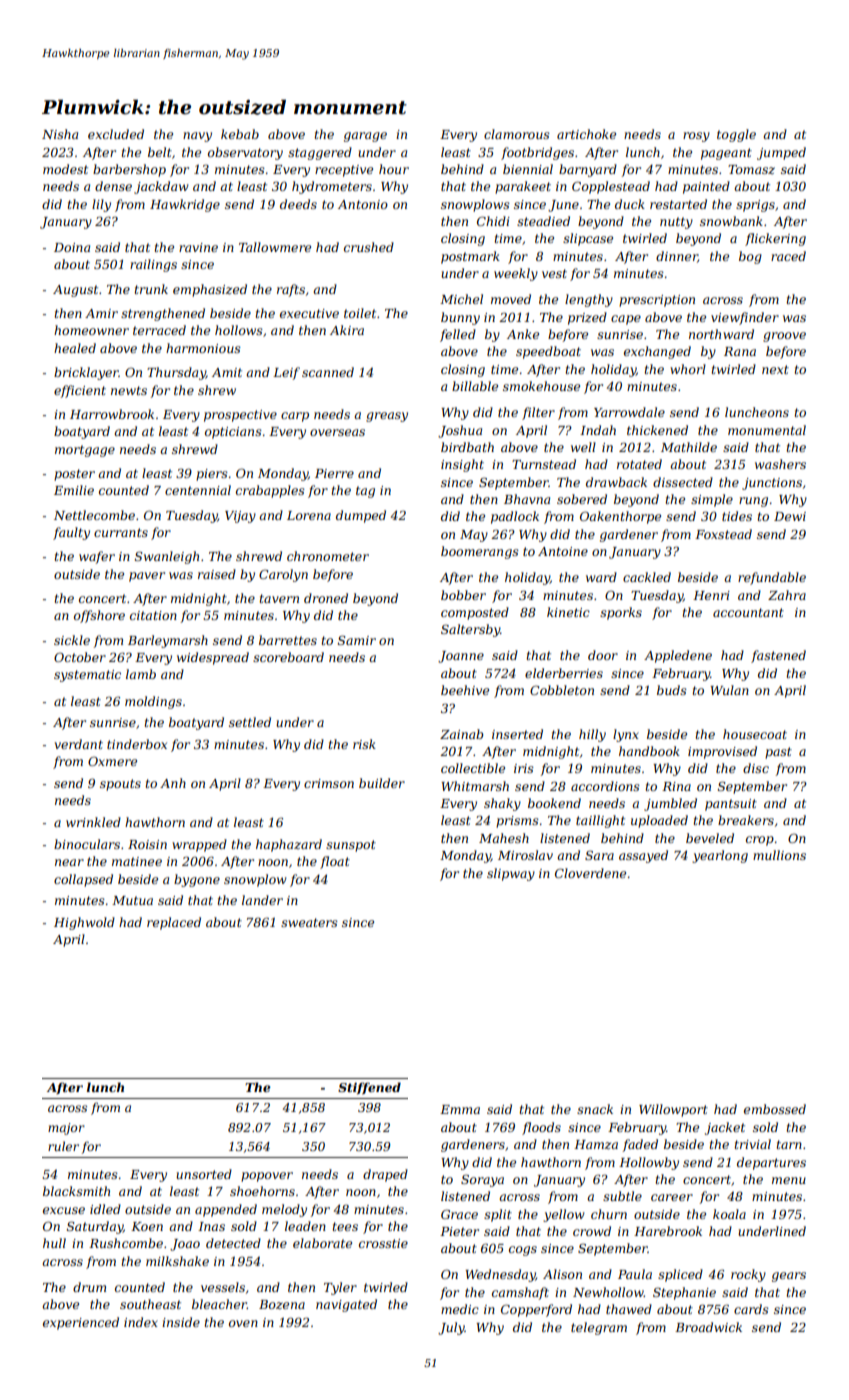 This document has width=849, height=1400. What do you see at coordinates (93, 822) in the document?
I see `wrinkled` at bounding box center [93, 822].
